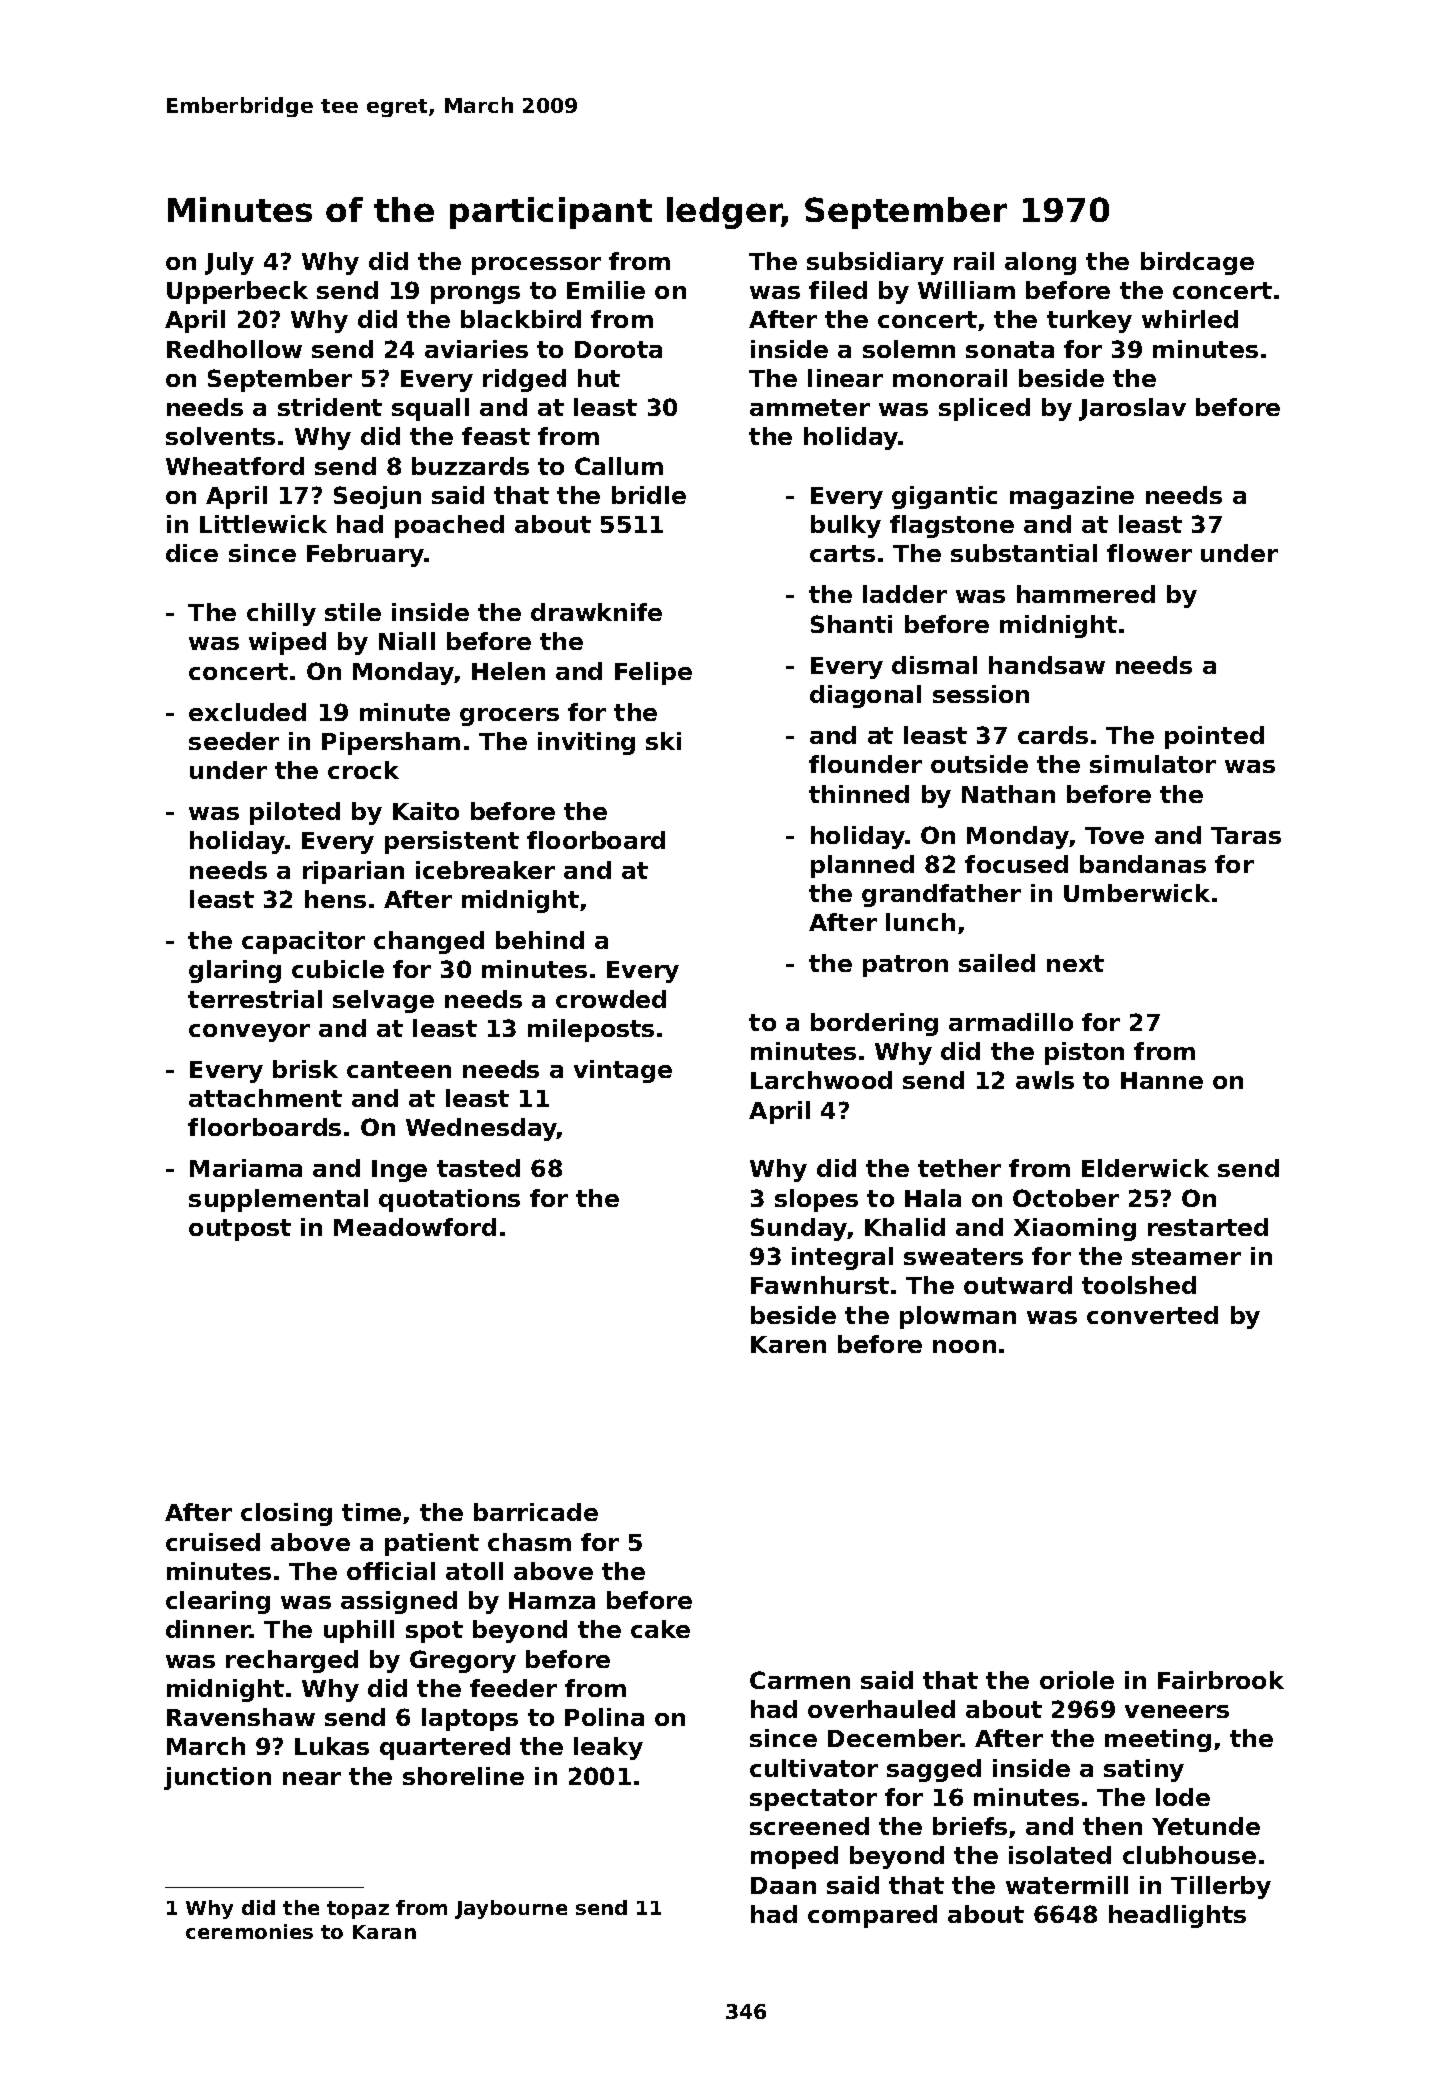 The image size is (1450, 2100). What do you see at coordinates (292, 1661) in the document?
I see `recharged` at bounding box center [292, 1661].
